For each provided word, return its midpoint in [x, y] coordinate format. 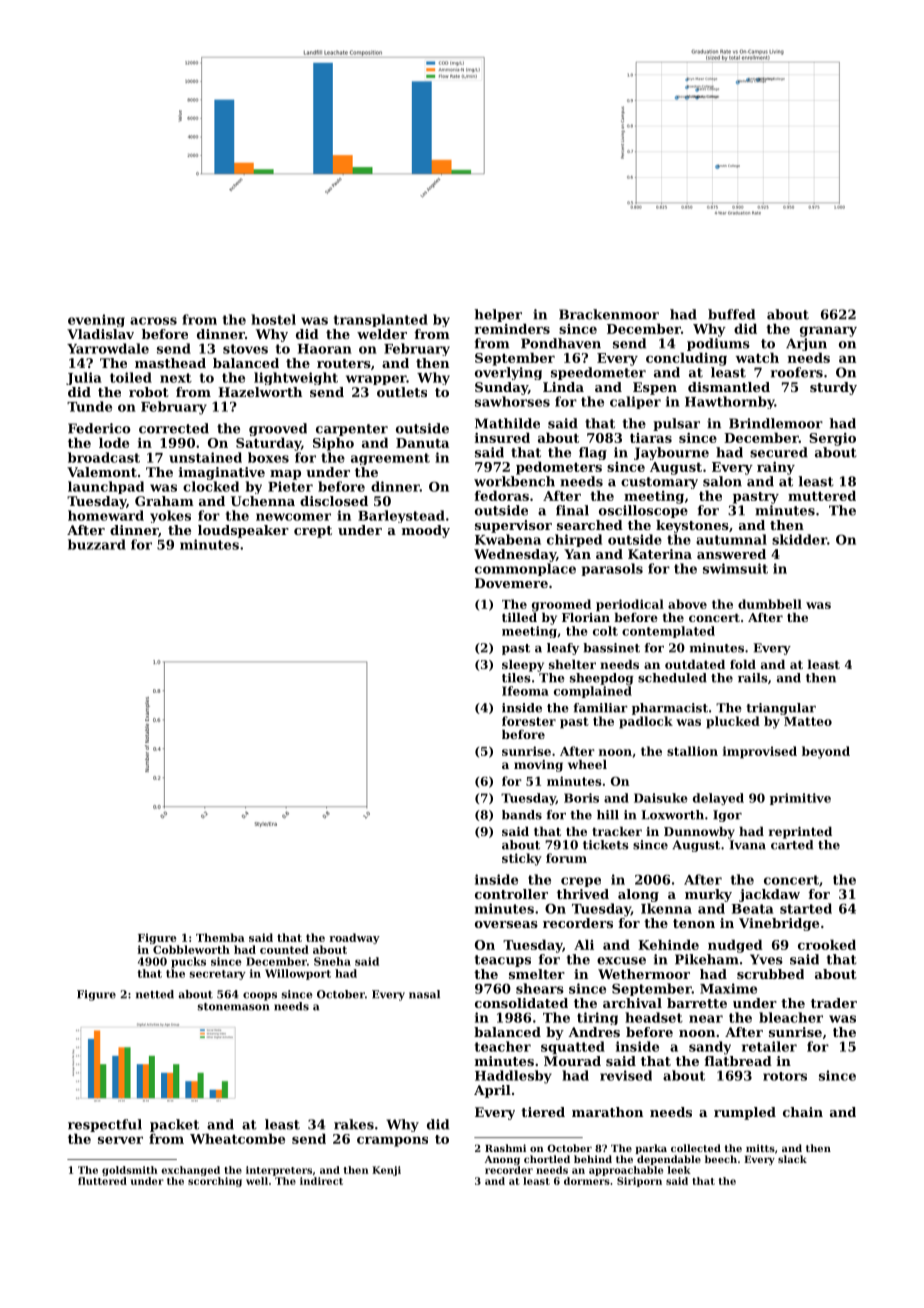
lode [114, 442]
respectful [105, 1125]
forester [529, 721]
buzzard [97, 544]
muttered [822, 495]
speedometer [598, 373]
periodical [630, 605]
